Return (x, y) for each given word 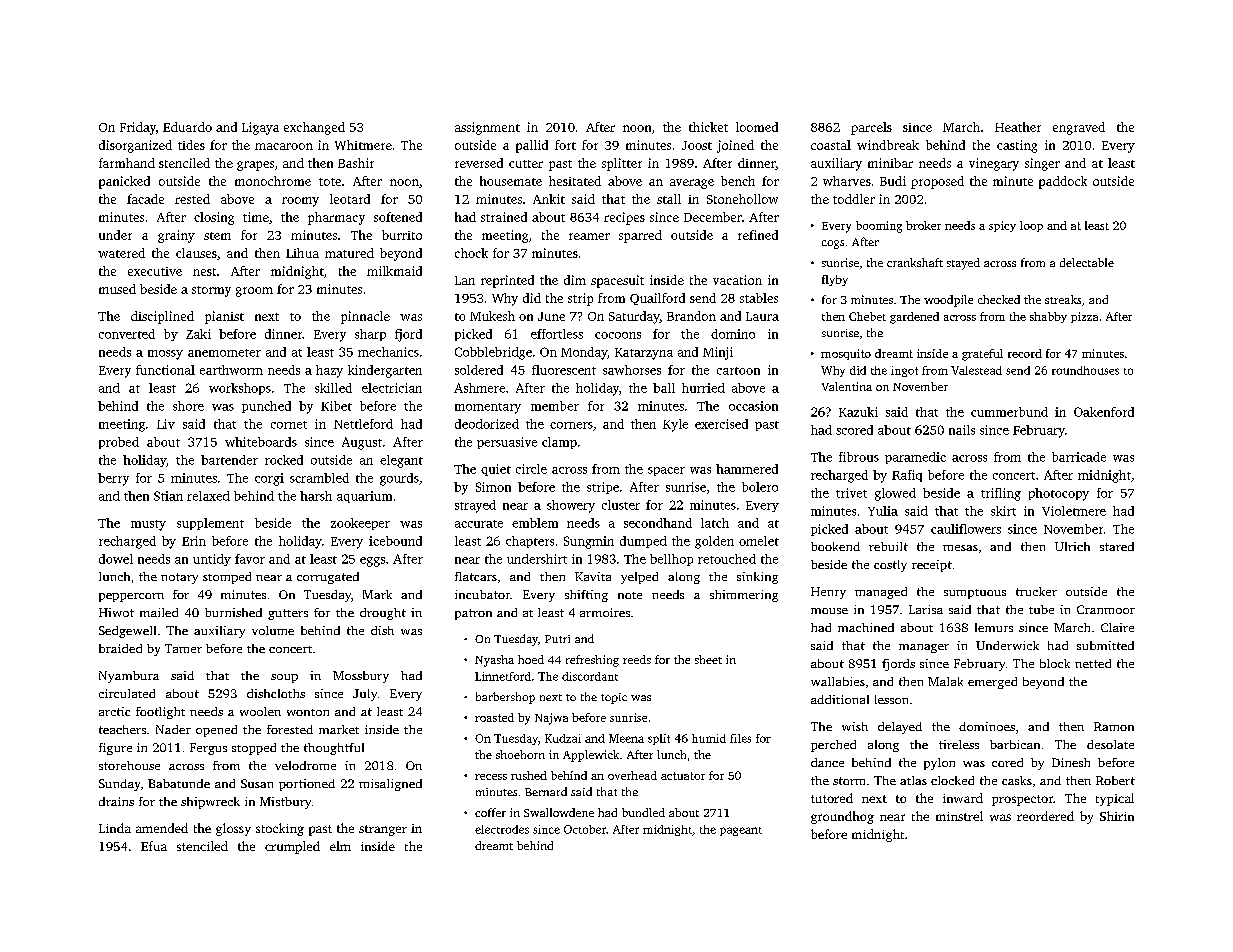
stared (1117, 546)
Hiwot (116, 612)
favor (250, 559)
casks (1017, 780)
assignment (487, 128)
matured (349, 253)
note (630, 595)
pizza (1084, 317)
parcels (871, 128)
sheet (708, 659)
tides (191, 145)
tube (1041, 609)
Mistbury (285, 803)
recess (491, 777)
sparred (640, 236)
